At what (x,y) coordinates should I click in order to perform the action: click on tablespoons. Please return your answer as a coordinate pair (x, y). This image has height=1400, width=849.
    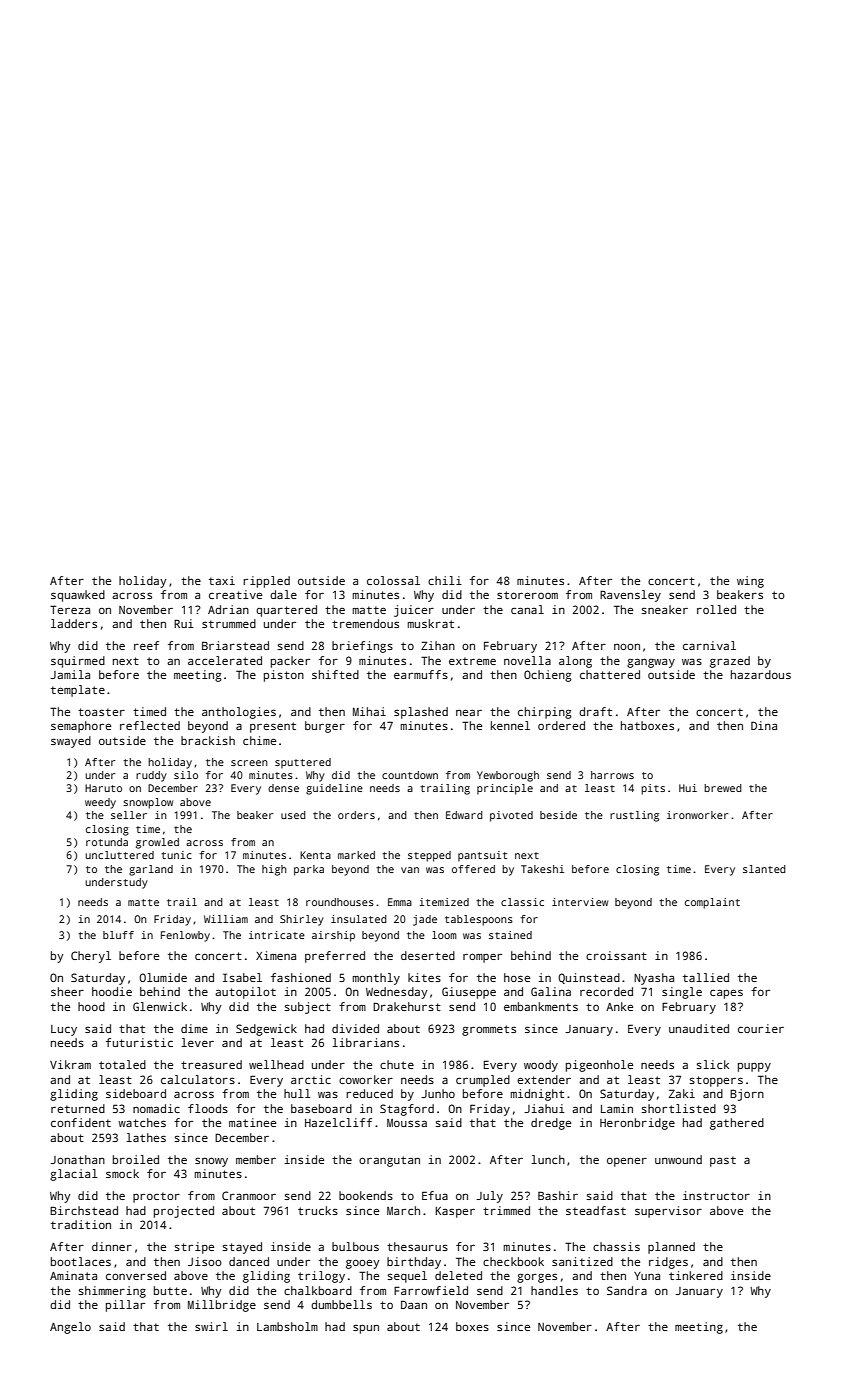
    Looking at the image, I should click on (479, 920).
